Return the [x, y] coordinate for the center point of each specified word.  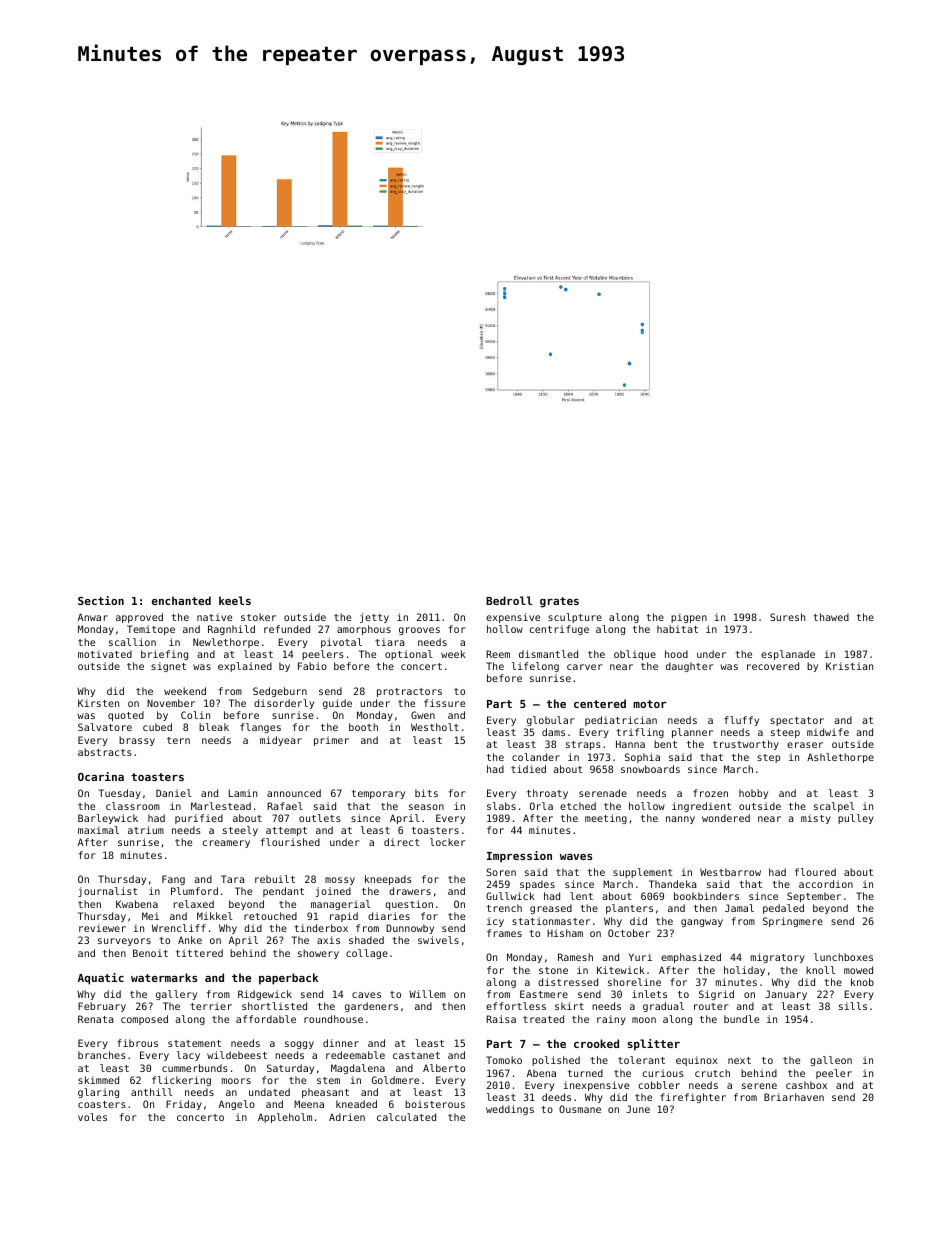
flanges [260, 728]
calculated [406, 1117]
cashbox [806, 1085]
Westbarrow [730, 872]
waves [576, 857]
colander [536, 757]
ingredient [701, 807]
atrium [146, 830]
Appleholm [285, 1118]
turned [585, 1073]
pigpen [689, 618]
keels [235, 600]
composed [144, 1020]
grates [559, 602]
